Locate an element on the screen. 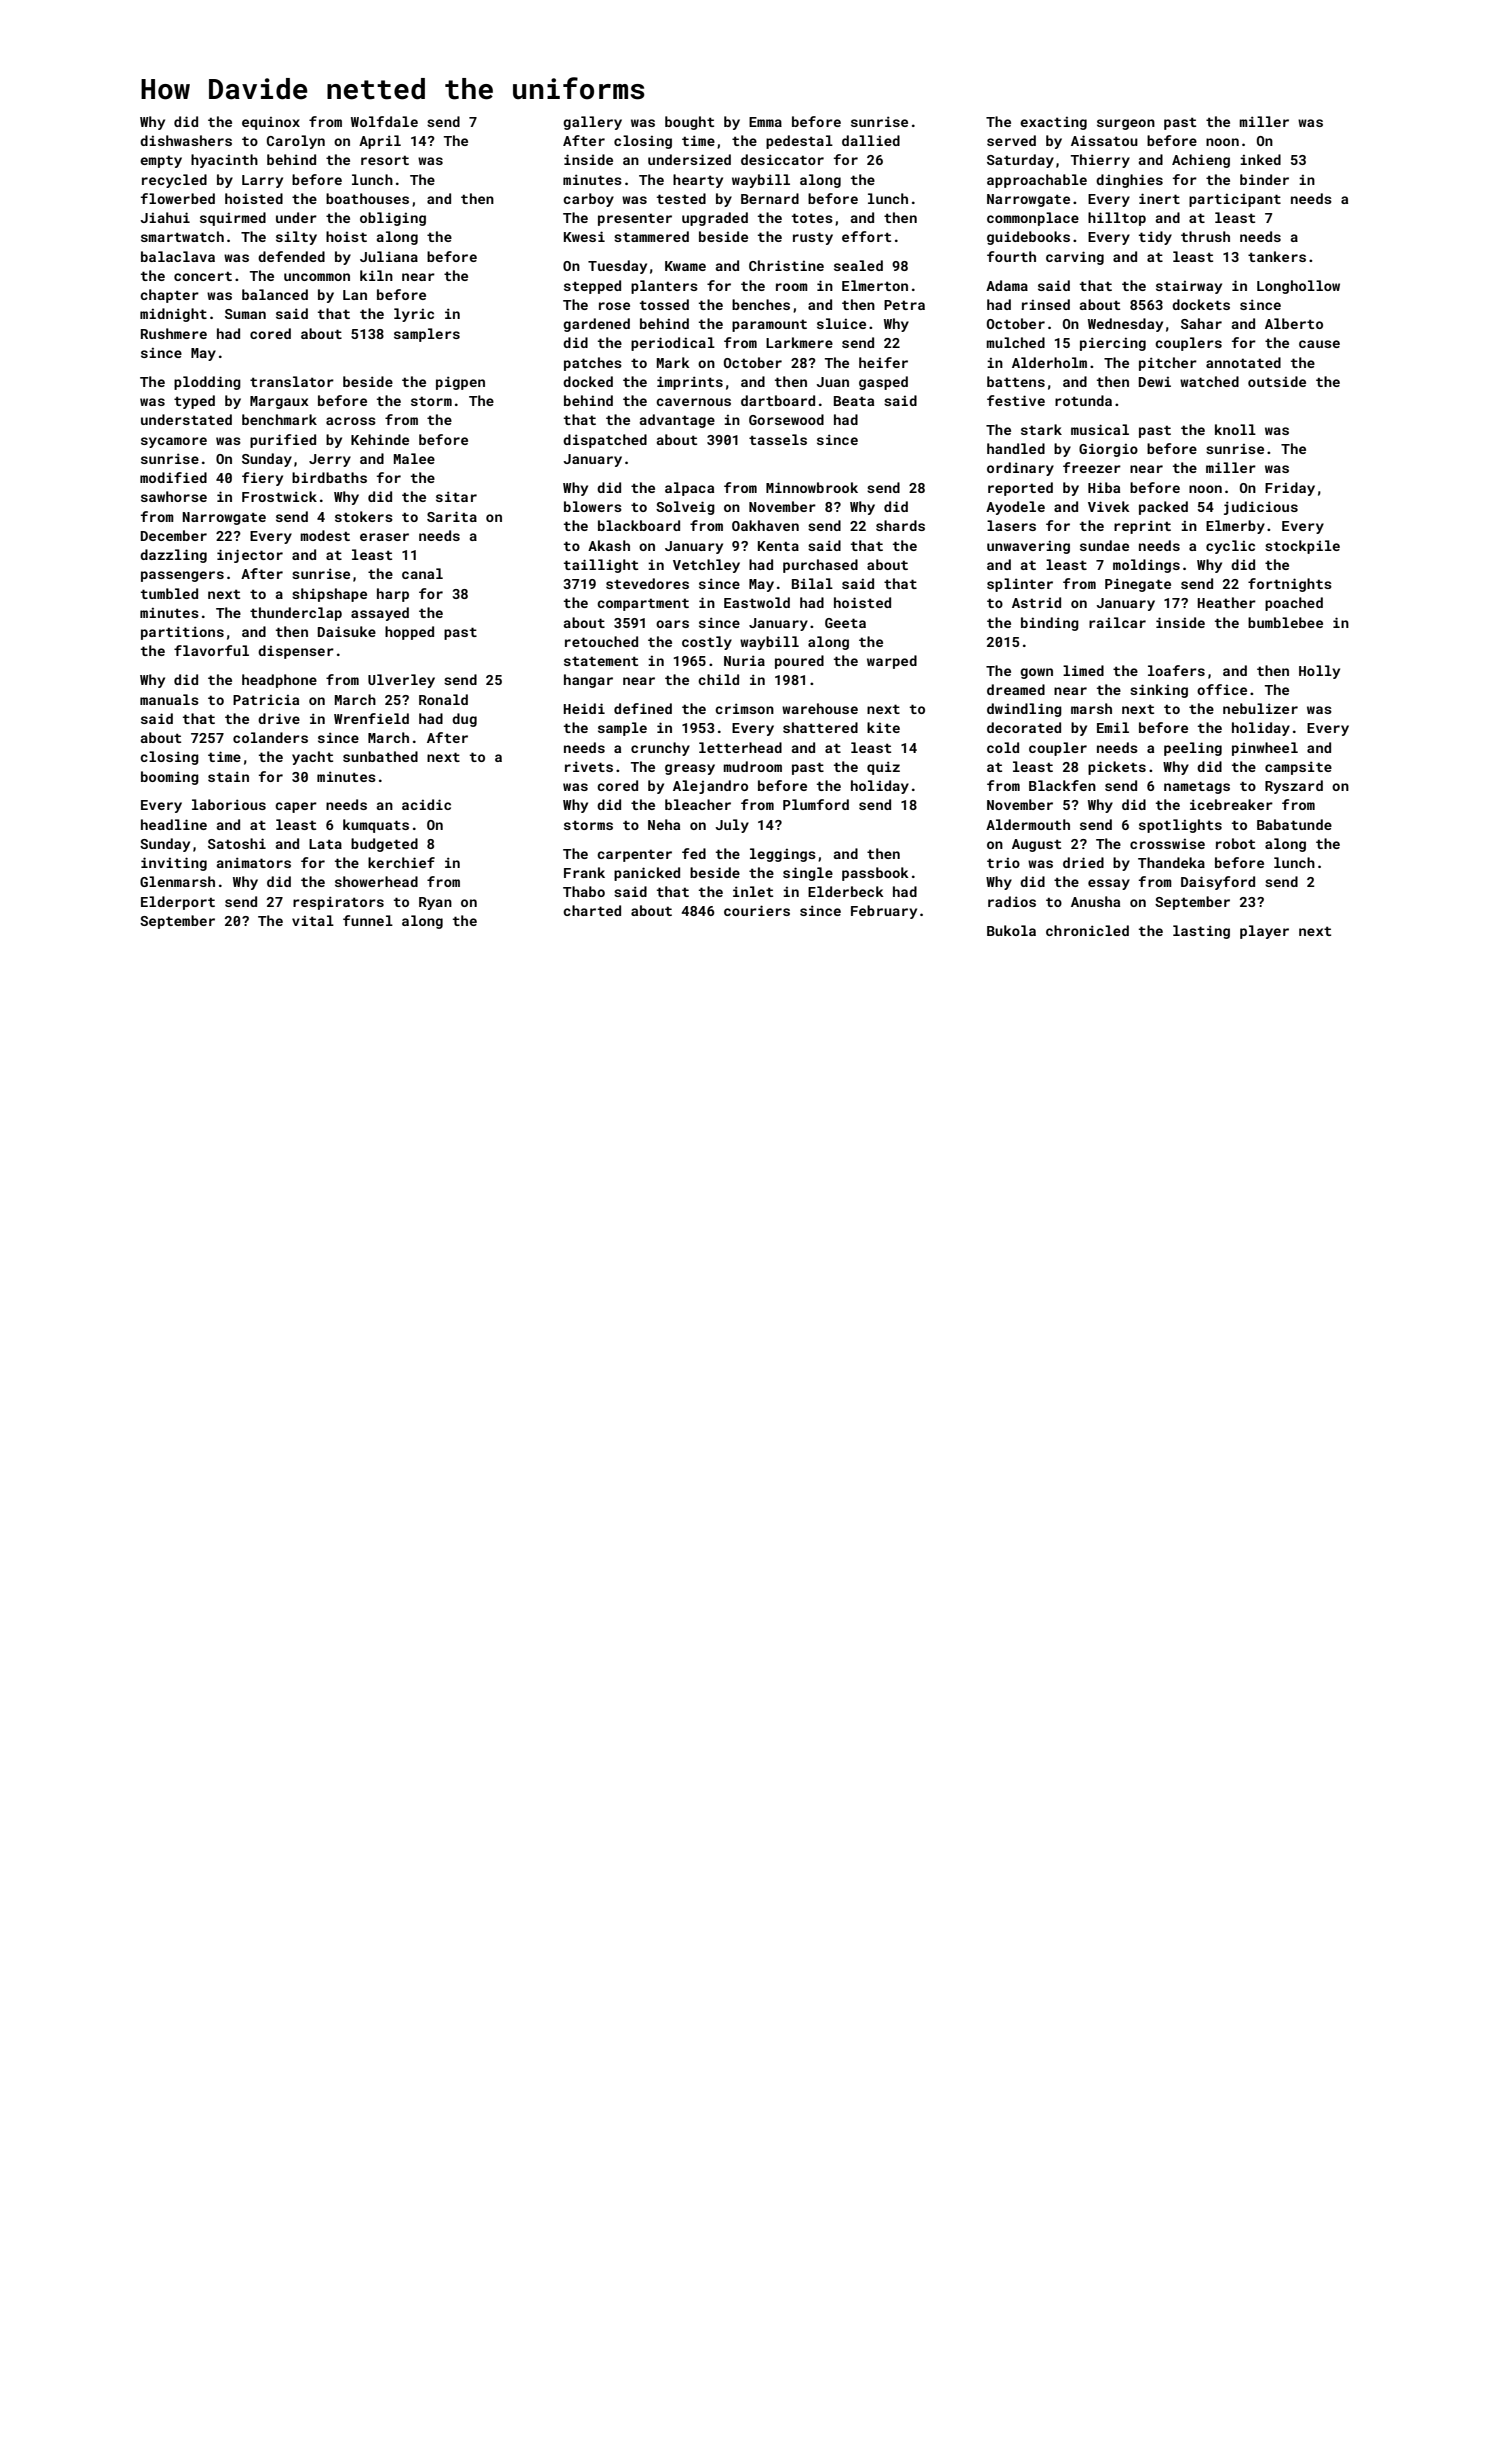 This screenshot has height=2464, width=1496. Ayodele is located at coordinates (1015, 508).
